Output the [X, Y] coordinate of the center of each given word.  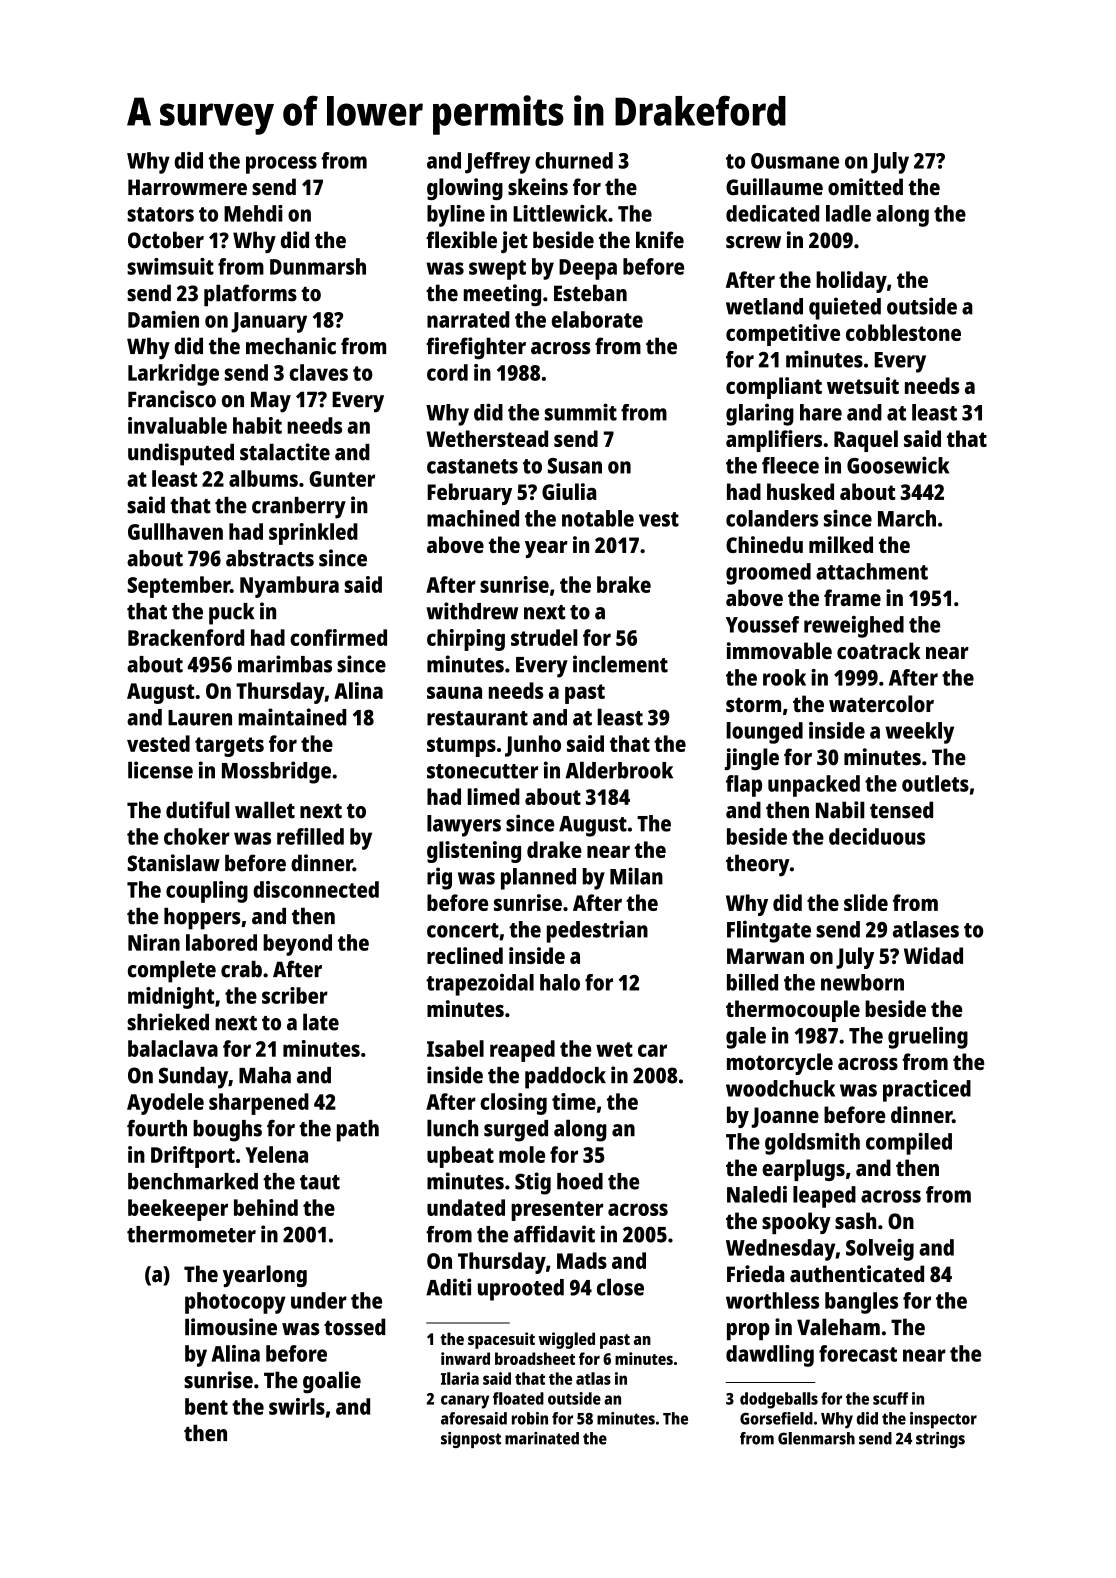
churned [574, 160]
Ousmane [795, 161]
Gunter [342, 479]
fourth [157, 1128]
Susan [575, 466]
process [281, 165]
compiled [909, 1144]
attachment [872, 571]
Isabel [455, 1048]
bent [206, 1406]
